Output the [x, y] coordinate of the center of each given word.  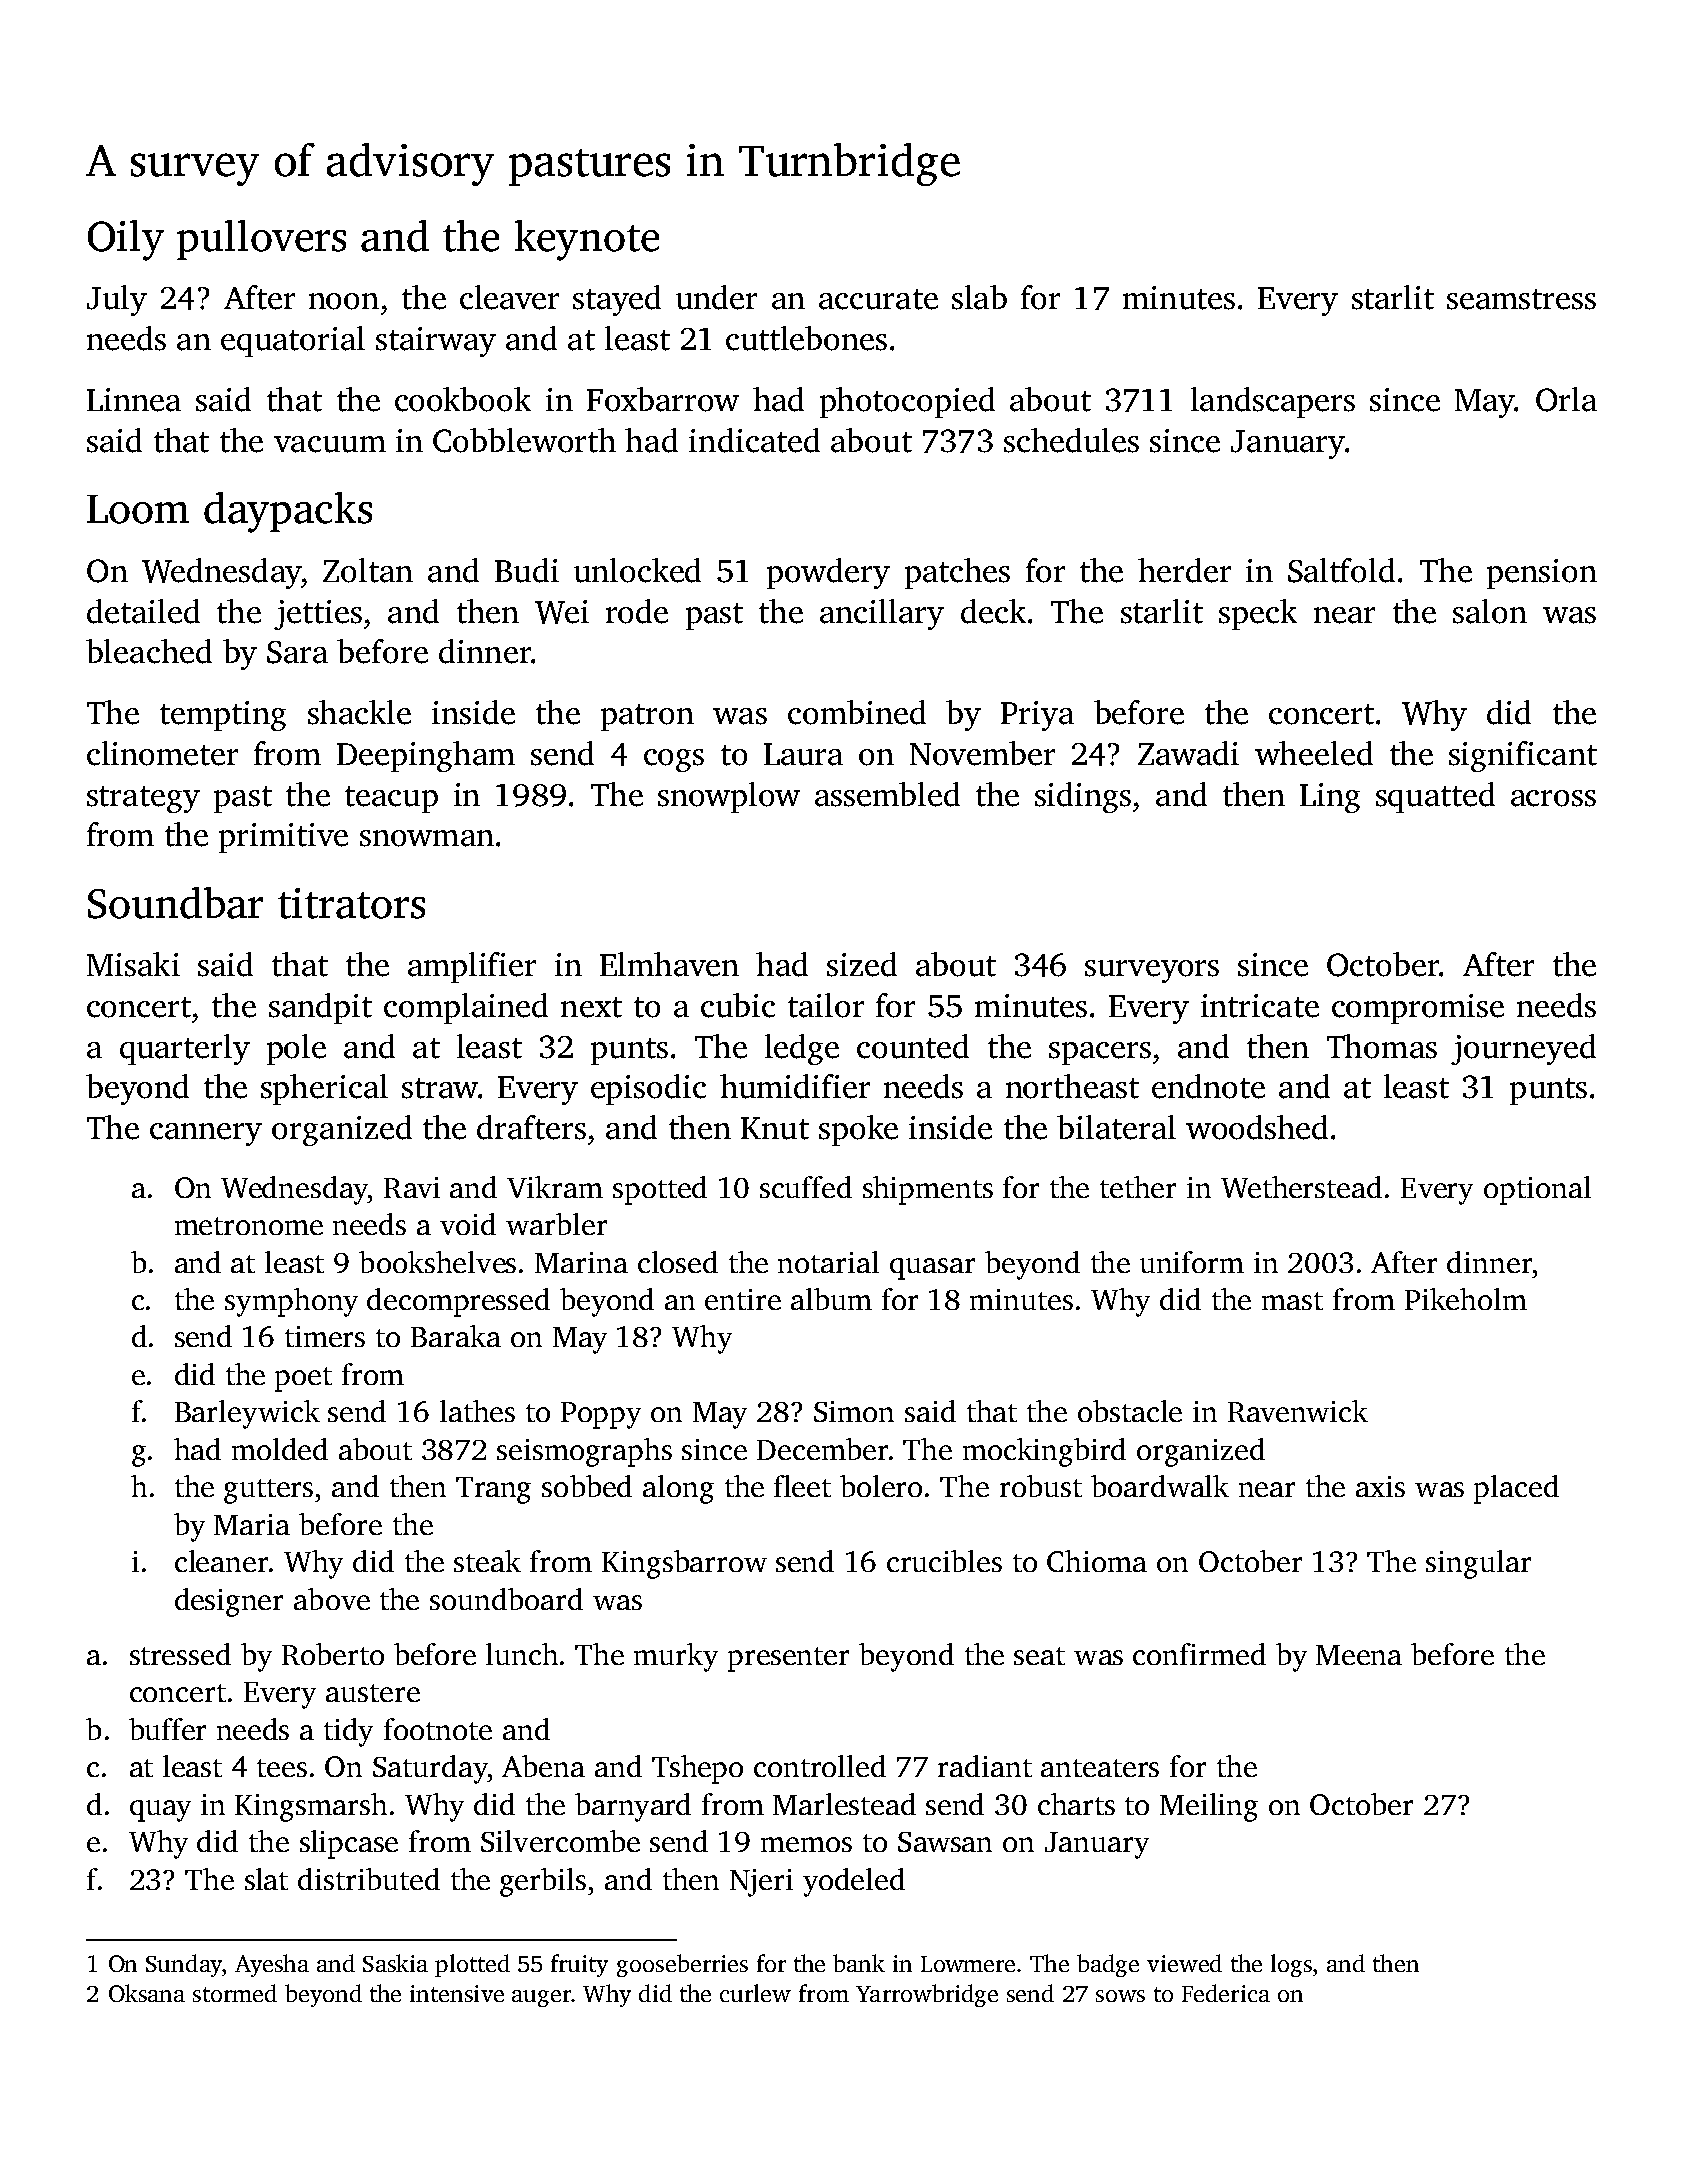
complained [466, 1008]
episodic [648, 1089]
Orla [1566, 399]
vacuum [330, 444]
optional [1537, 1190]
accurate [878, 299]
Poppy [601, 1415]
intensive [457, 1993]
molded [280, 1449]
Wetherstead [1301, 1187]
